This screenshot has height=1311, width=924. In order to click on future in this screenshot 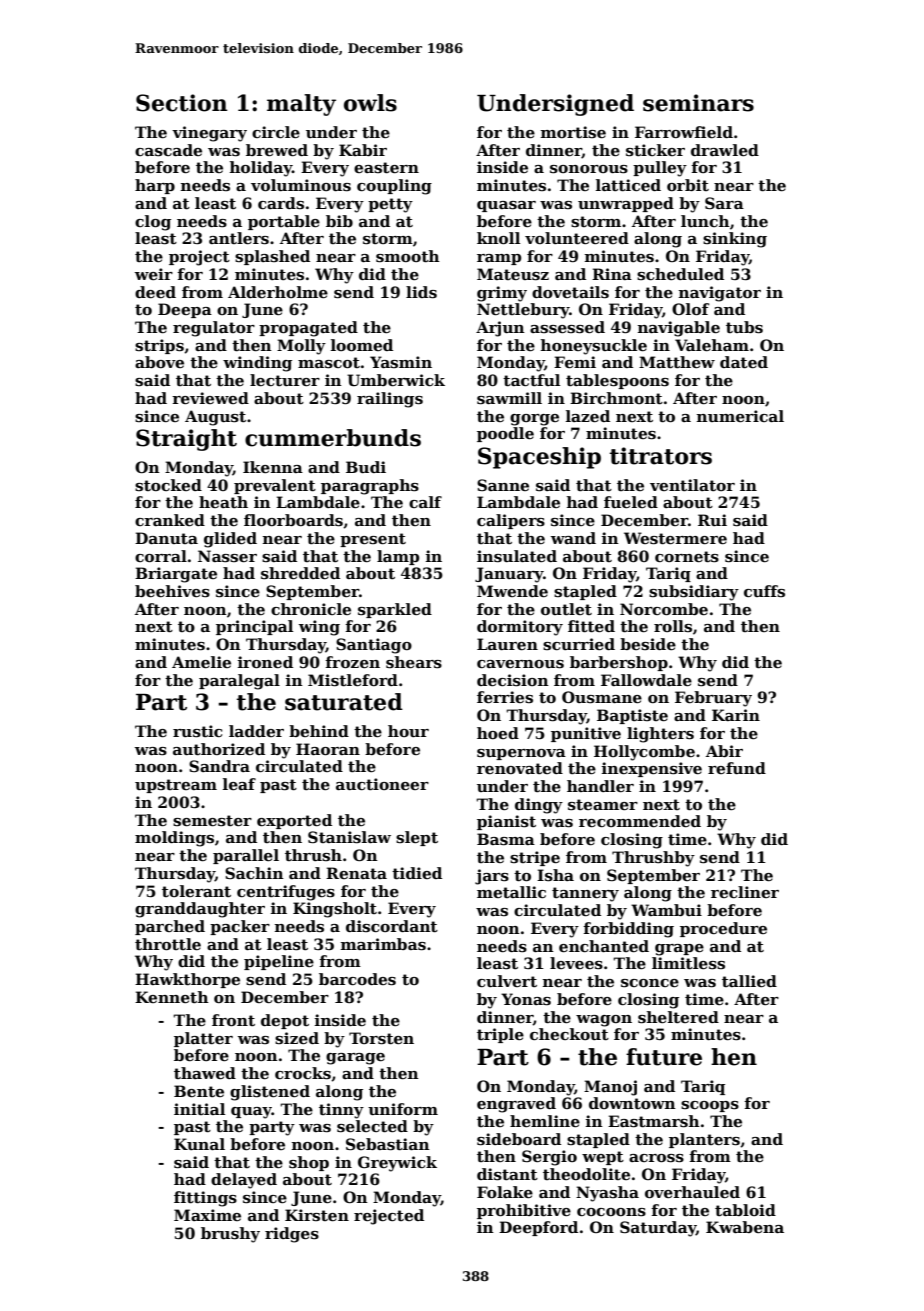, I will do `click(664, 1057)`.
